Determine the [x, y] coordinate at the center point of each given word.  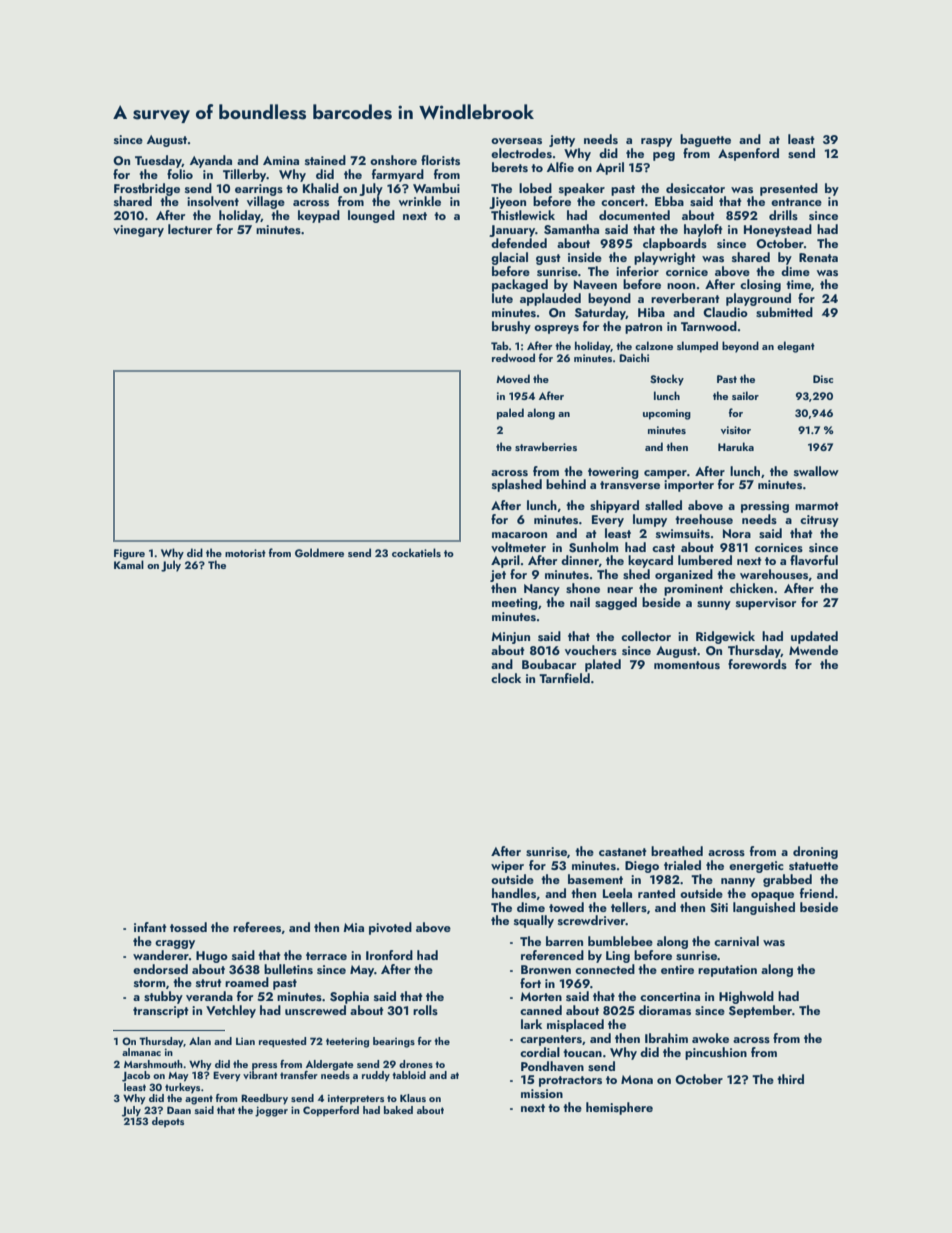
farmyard [398, 175]
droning [815, 852]
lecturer [190, 229]
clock [506, 678]
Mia [353, 927]
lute [502, 298]
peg [664, 156]
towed [566, 907]
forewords [757, 664]
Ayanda [211, 161]
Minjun [510, 638]
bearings [394, 1042]
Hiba [651, 312]
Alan [200, 1041]
